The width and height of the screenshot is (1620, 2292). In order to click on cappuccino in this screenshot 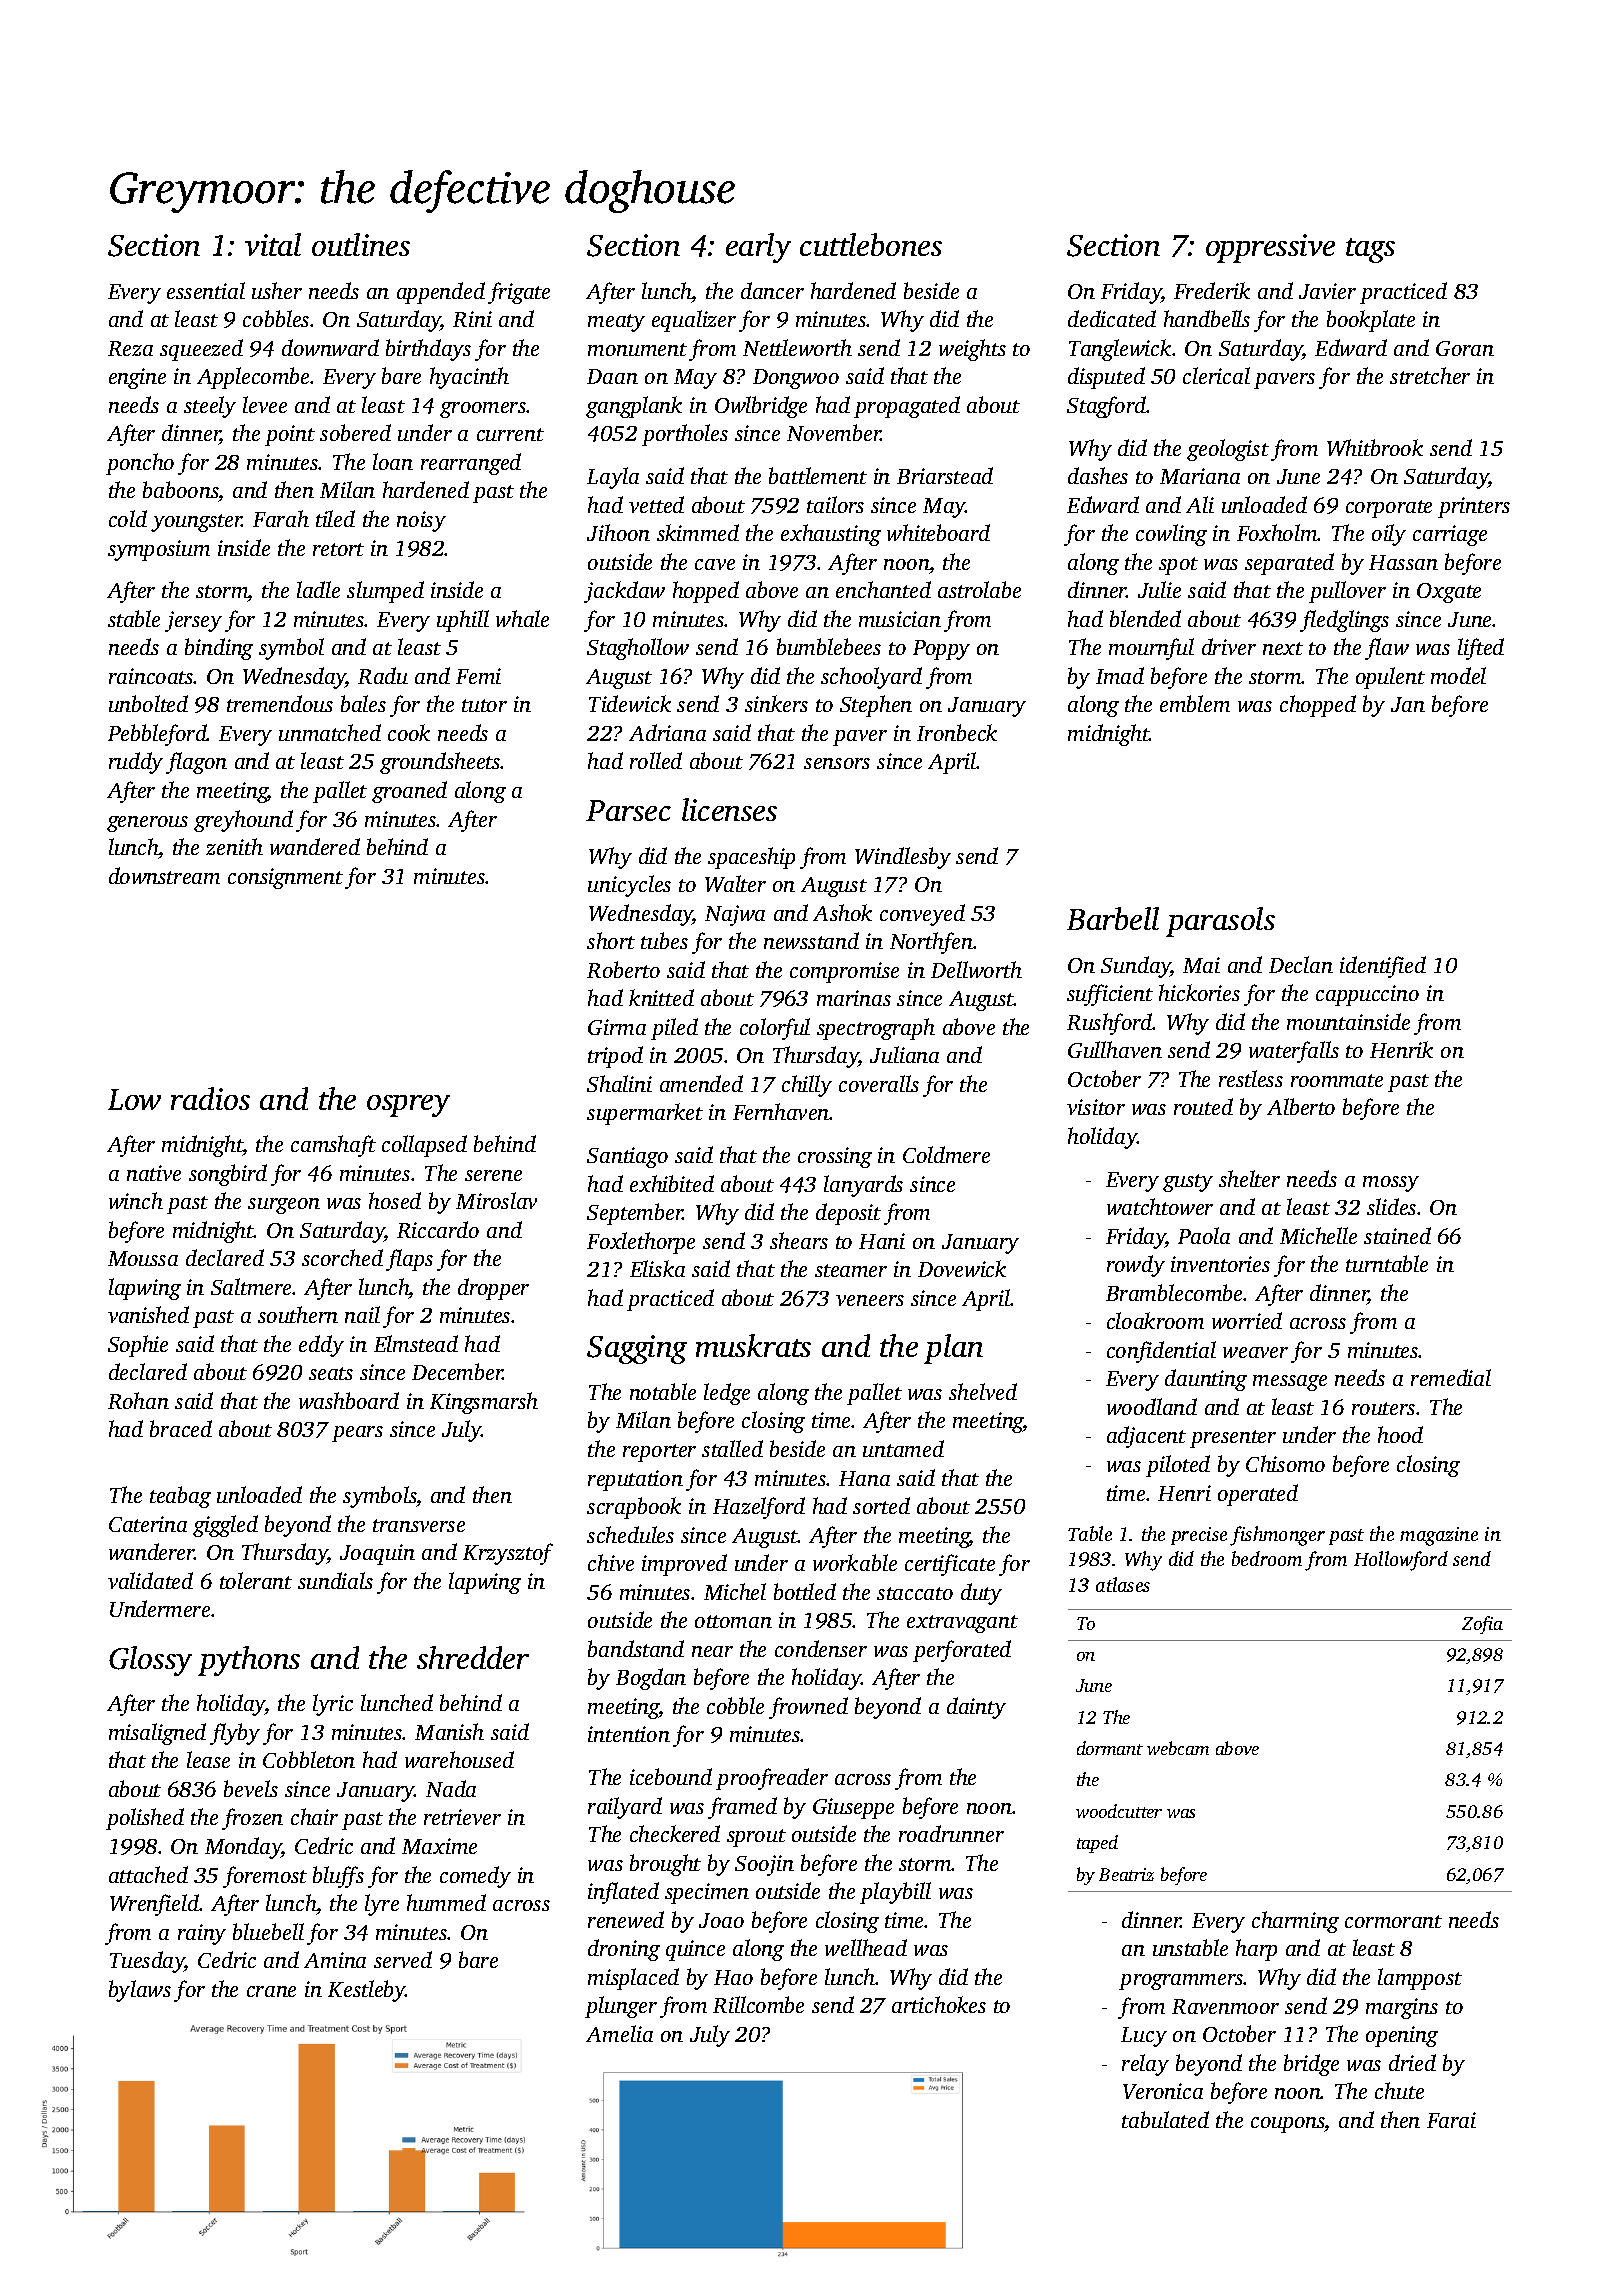, I will do `click(1367, 995)`.
